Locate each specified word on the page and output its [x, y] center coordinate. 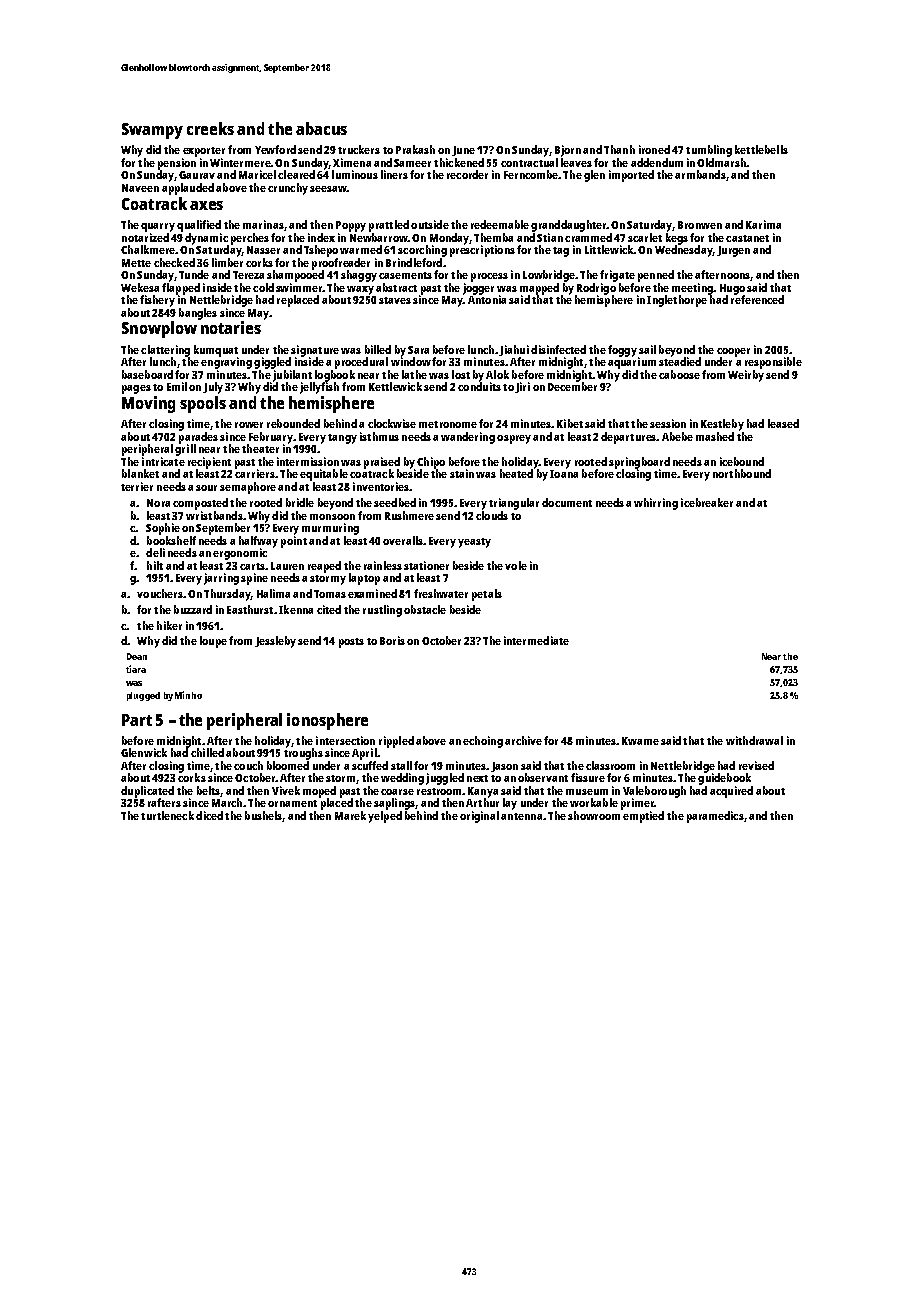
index [321, 237]
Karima [763, 224]
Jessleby [275, 642]
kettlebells [761, 149]
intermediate [536, 640]
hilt [155, 565]
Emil [177, 386]
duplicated [147, 792]
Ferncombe [531, 174]
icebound [742, 461]
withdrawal [754, 740]
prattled [389, 226]
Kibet [570, 423]
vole [516, 565]
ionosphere [327, 721]
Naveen [140, 188]
